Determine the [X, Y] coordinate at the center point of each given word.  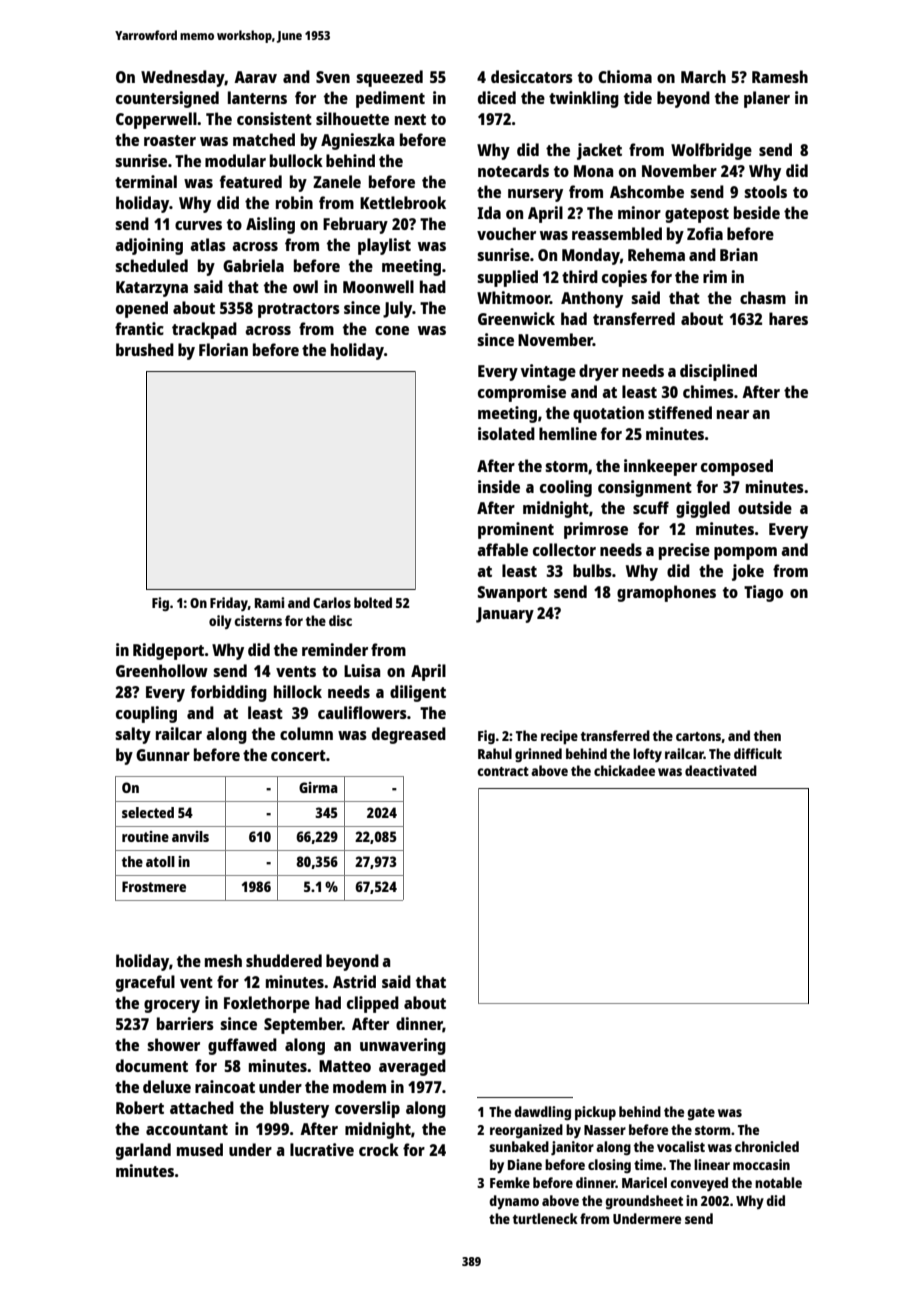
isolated [506, 433]
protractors [299, 310]
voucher [506, 233]
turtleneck [545, 1218]
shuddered [284, 960]
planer [767, 99]
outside [765, 507]
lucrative [322, 1149]
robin [294, 202]
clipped [373, 1004]
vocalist [681, 1146]
